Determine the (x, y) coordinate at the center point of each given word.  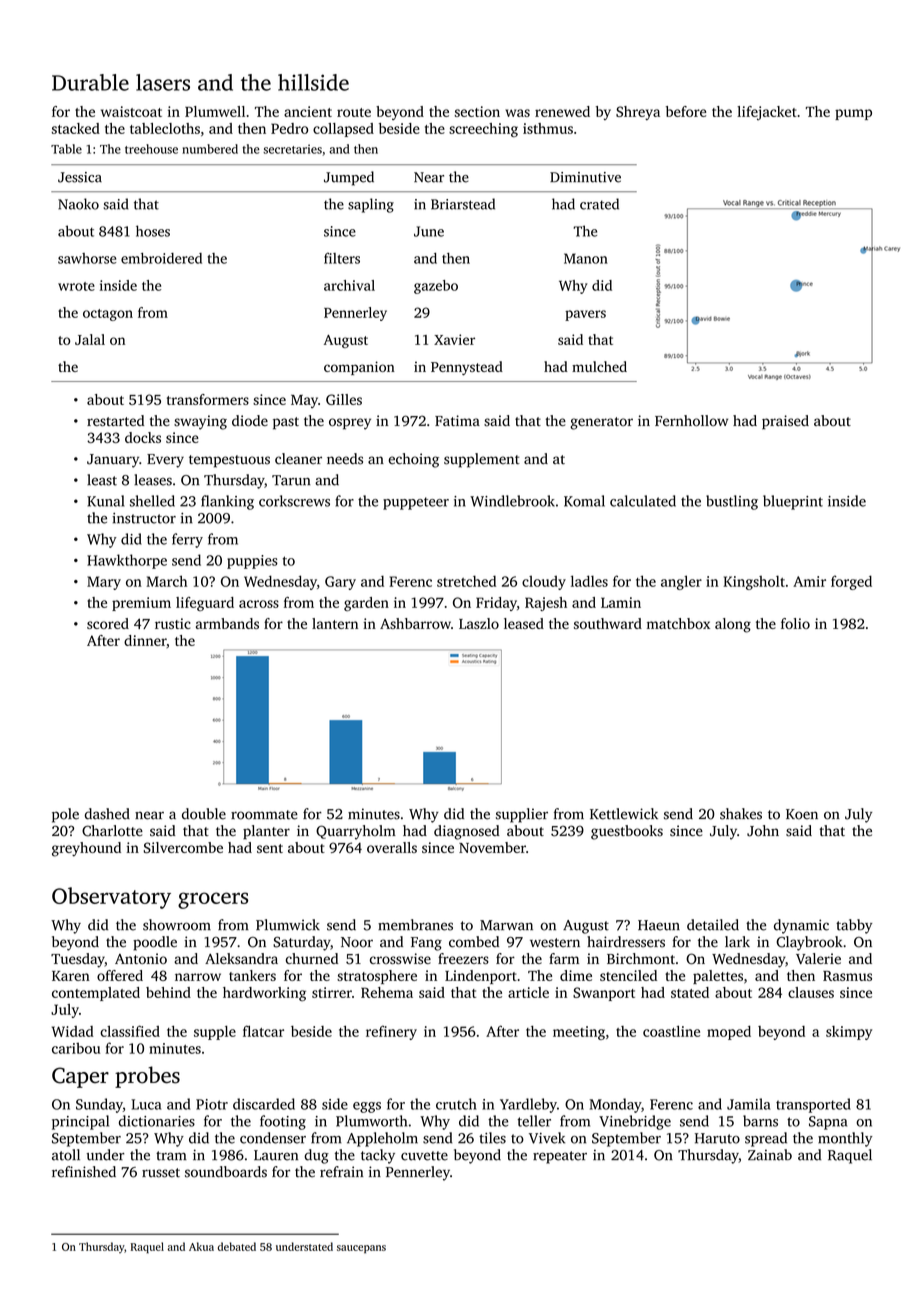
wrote (76, 286)
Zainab (770, 1155)
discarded (264, 1104)
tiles (492, 1138)
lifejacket (767, 113)
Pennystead (467, 368)
